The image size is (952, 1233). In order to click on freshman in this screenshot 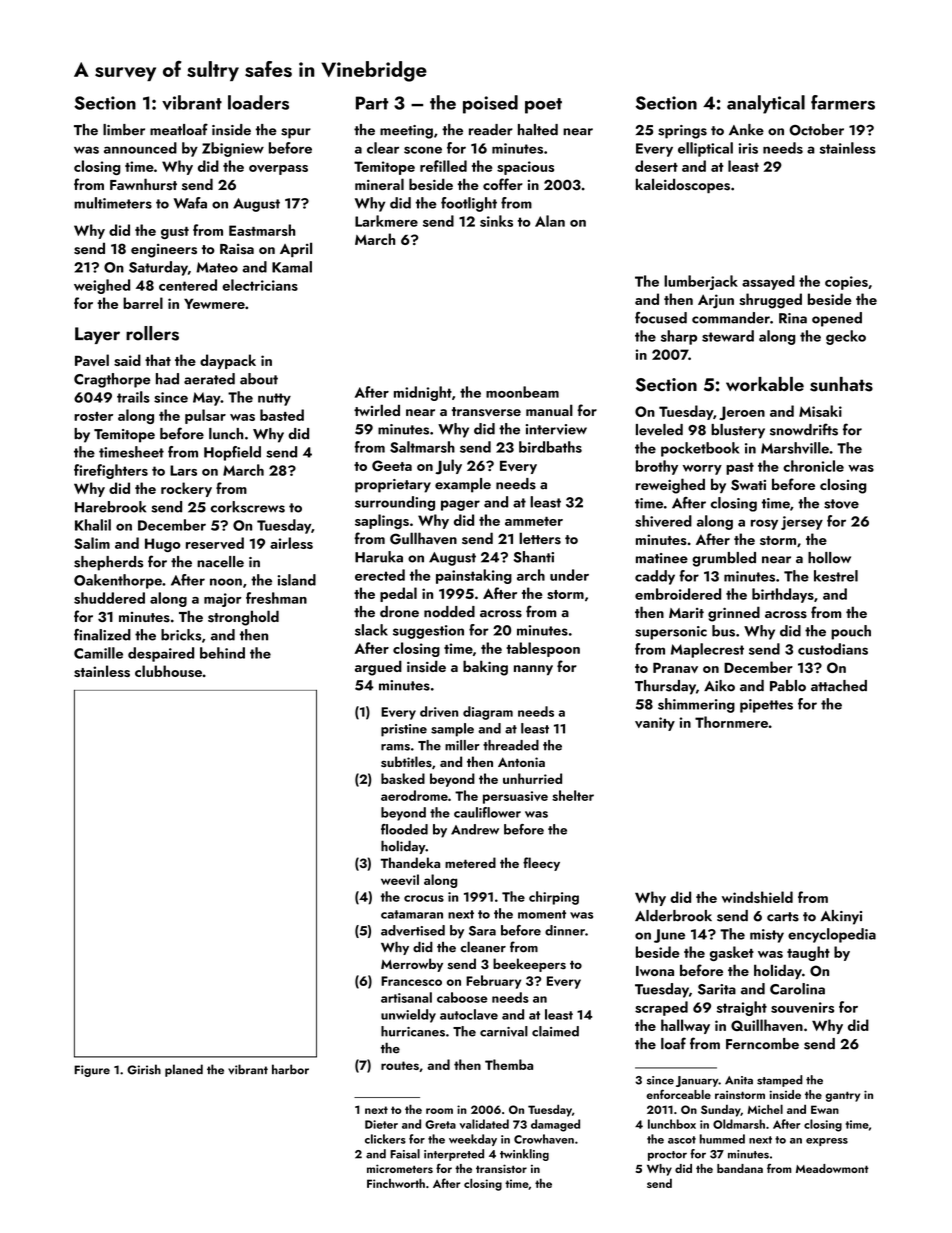, I will do `click(276, 598)`.
